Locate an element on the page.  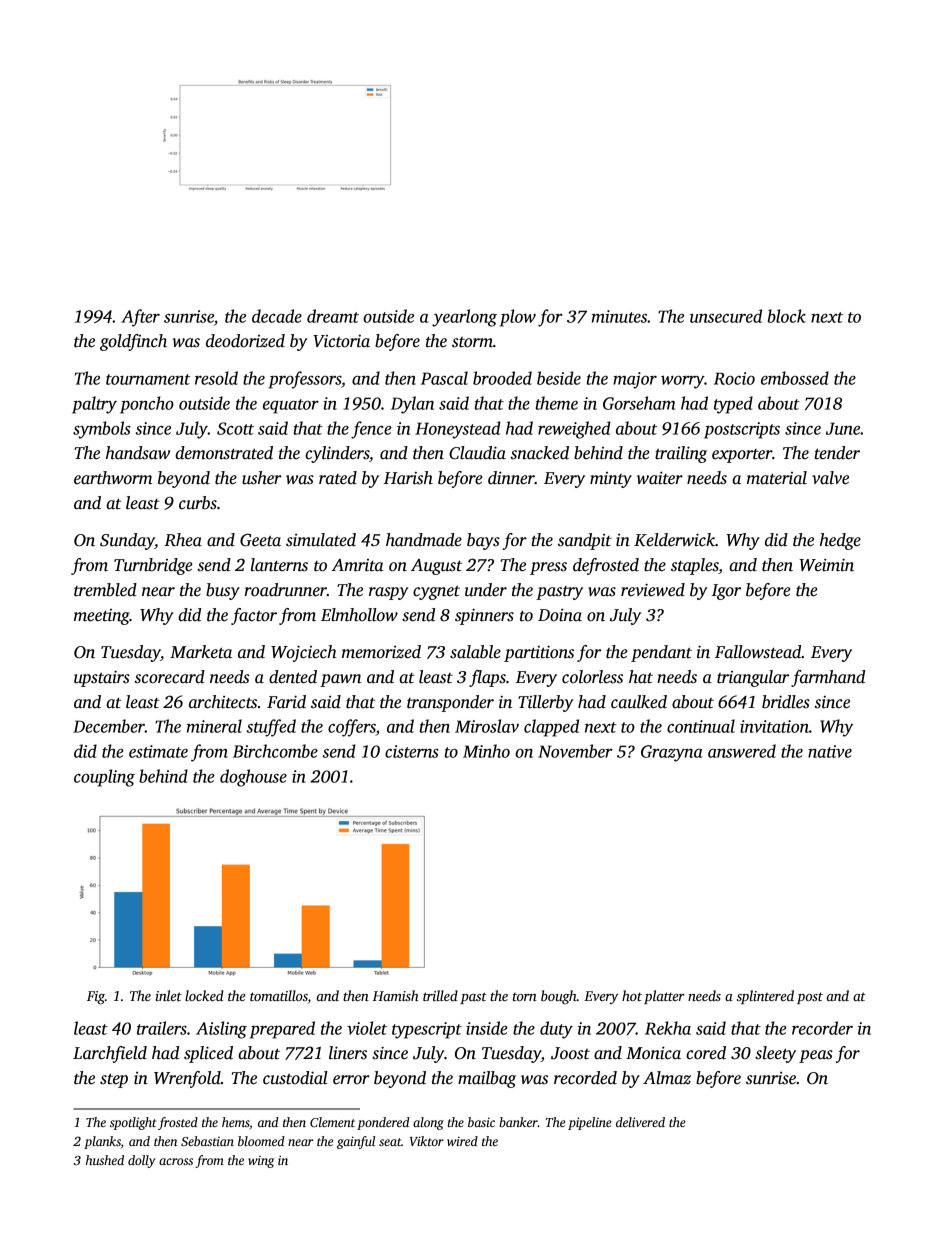
spliced is located at coordinates (208, 1054).
